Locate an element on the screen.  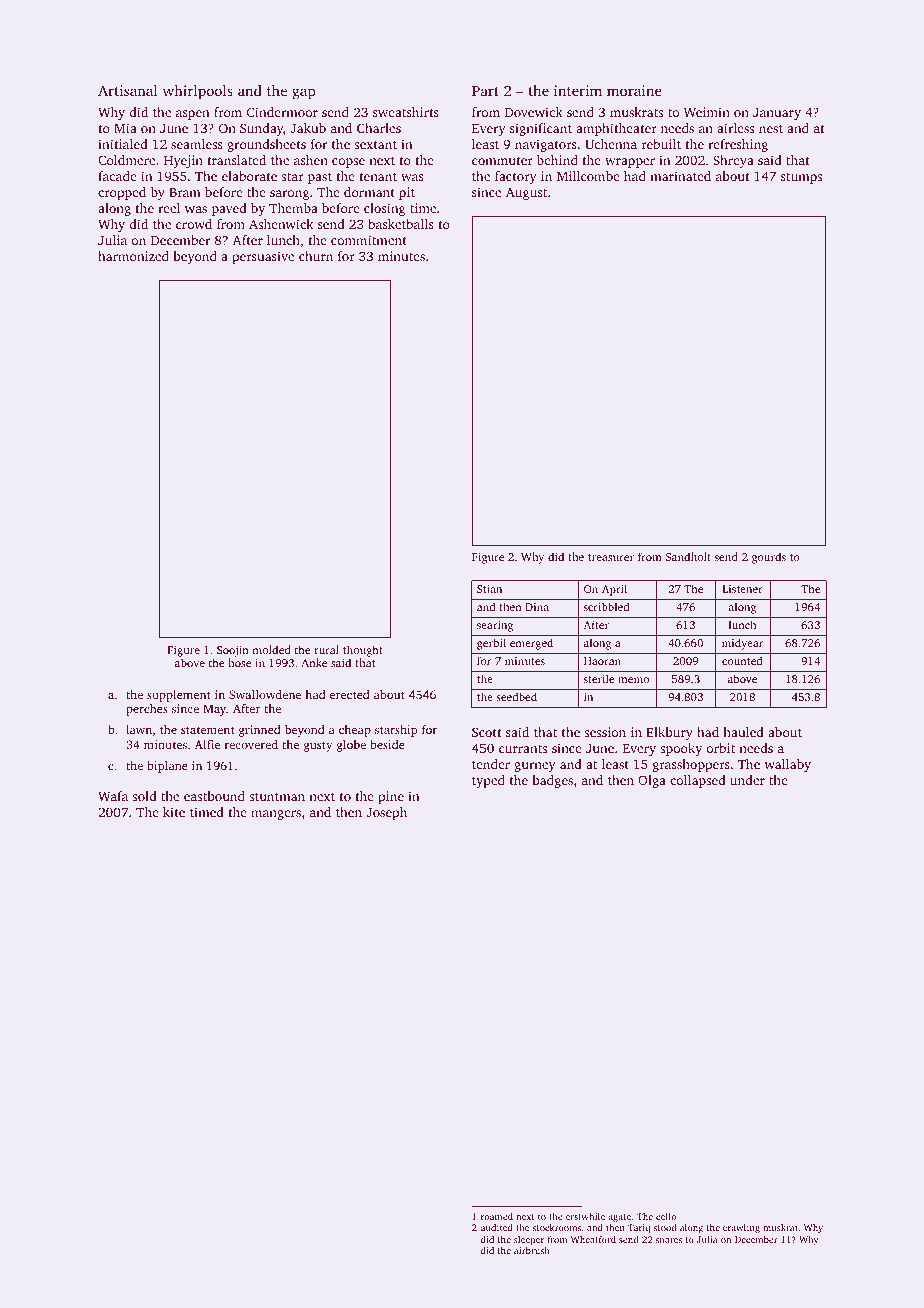
roamed is located at coordinates (497, 1216).
